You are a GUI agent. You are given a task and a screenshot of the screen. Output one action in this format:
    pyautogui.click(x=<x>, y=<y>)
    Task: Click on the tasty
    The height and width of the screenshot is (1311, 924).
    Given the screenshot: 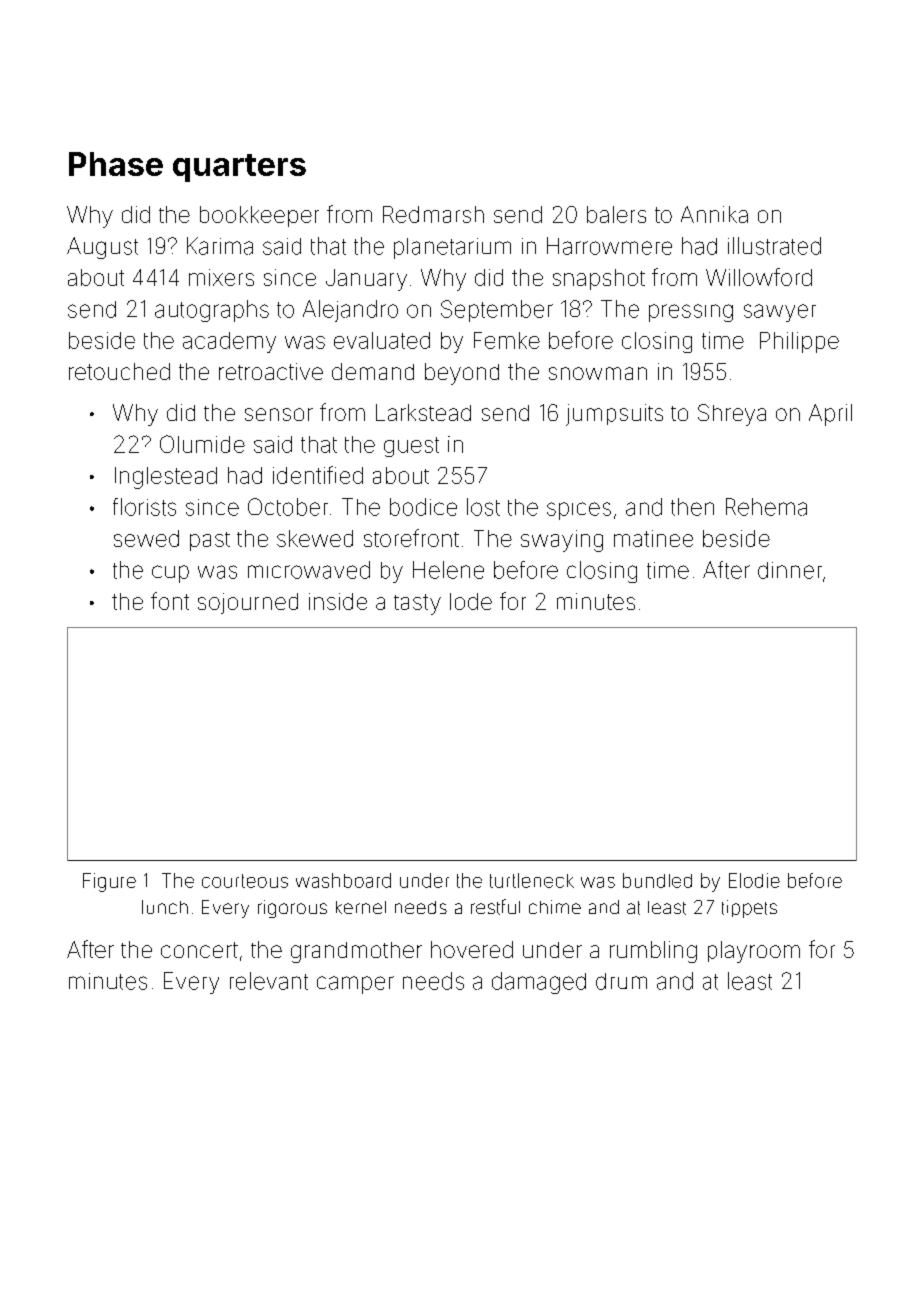 What is the action you would take?
    pyautogui.click(x=417, y=604)
